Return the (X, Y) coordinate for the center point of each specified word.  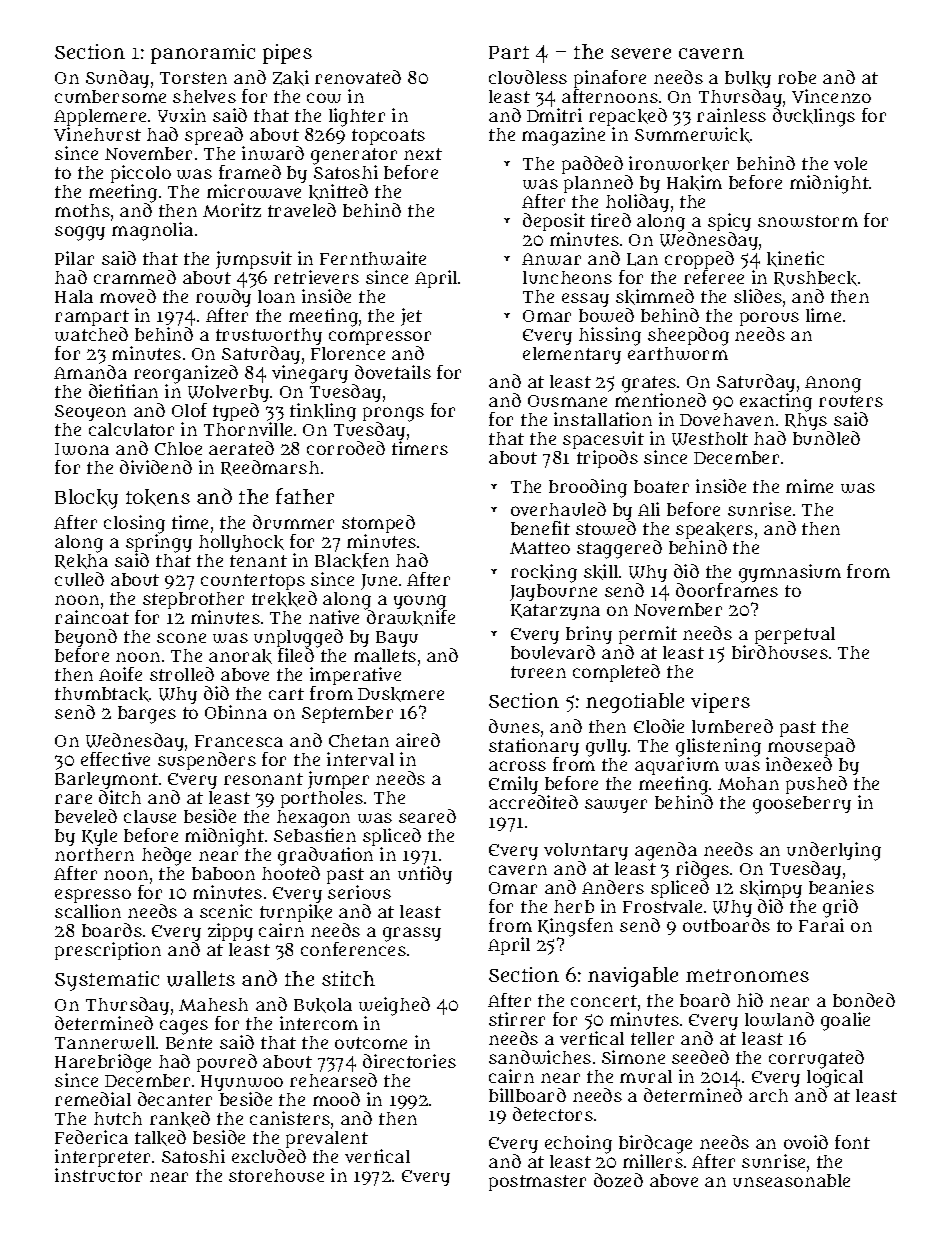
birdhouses (780, 652)
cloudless (528, 77)
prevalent (327, 1139)
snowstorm (808, 221)
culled (79, 579)
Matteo (540, 548)
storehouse (276, 1175)
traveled (302, 210)
